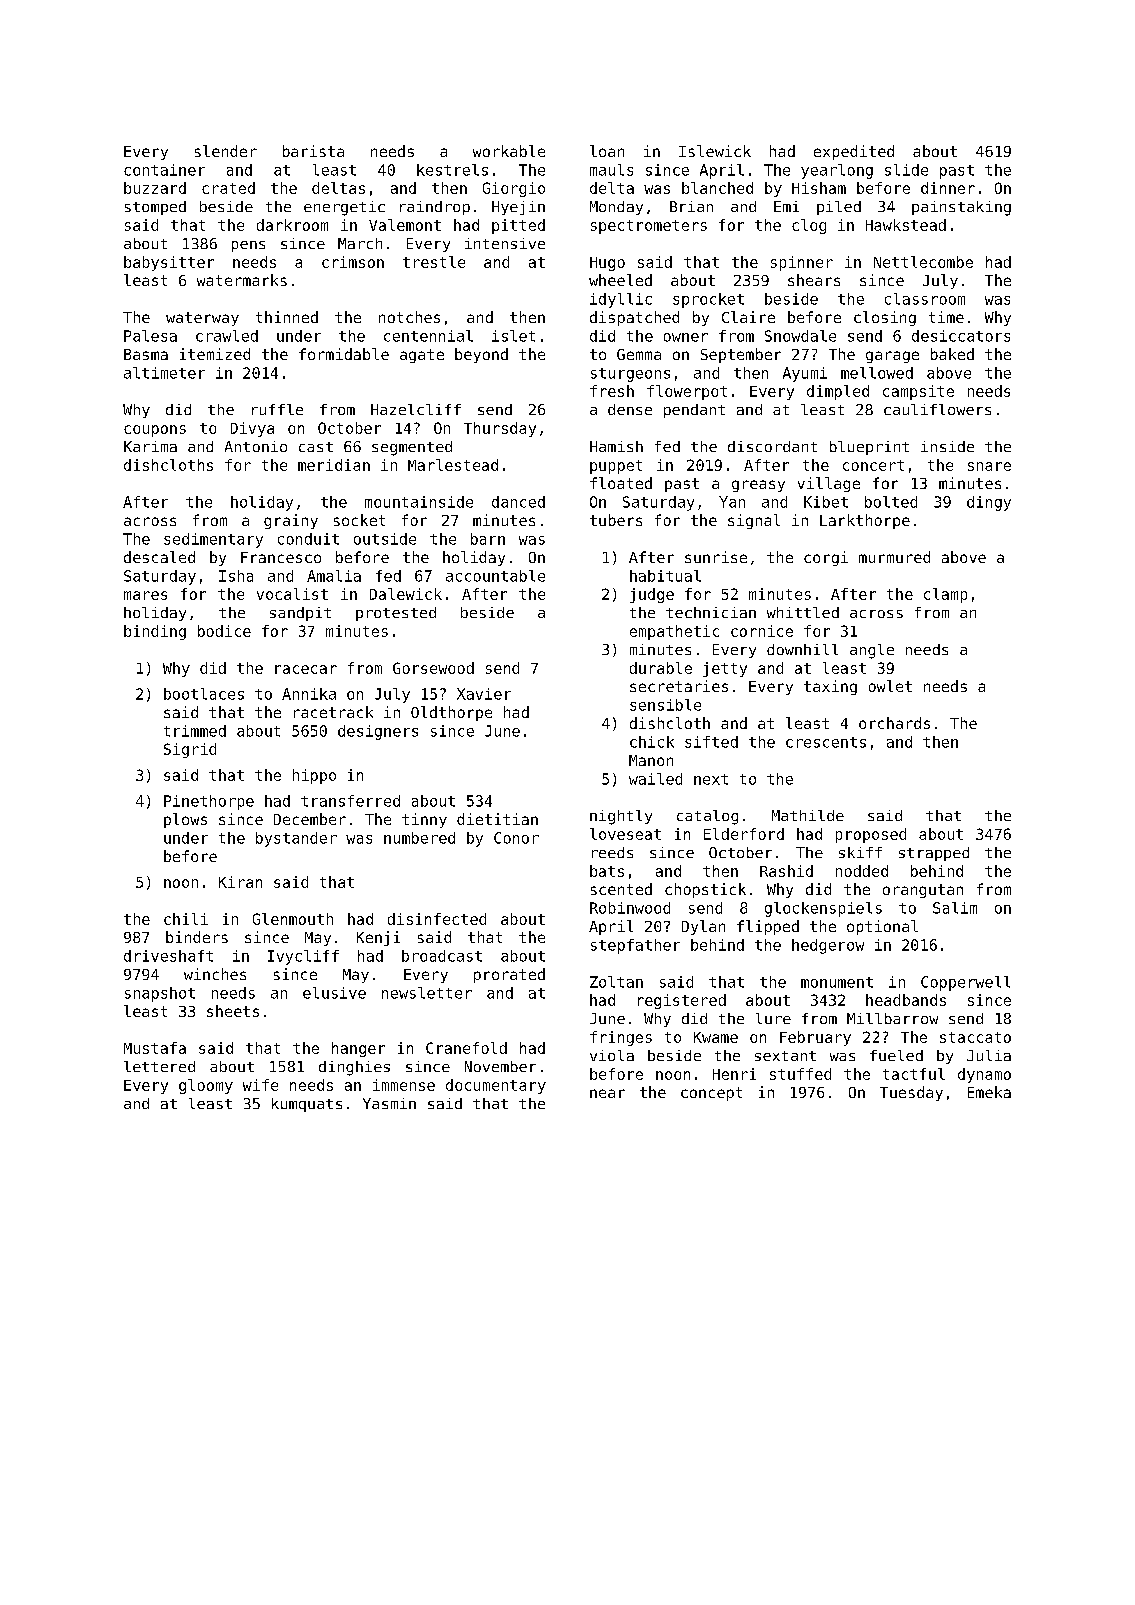 This screenshot has width=1135, height=1605. Describe the element at coordinates (885, 318) in the screenshot. I see `closing` at that location.
